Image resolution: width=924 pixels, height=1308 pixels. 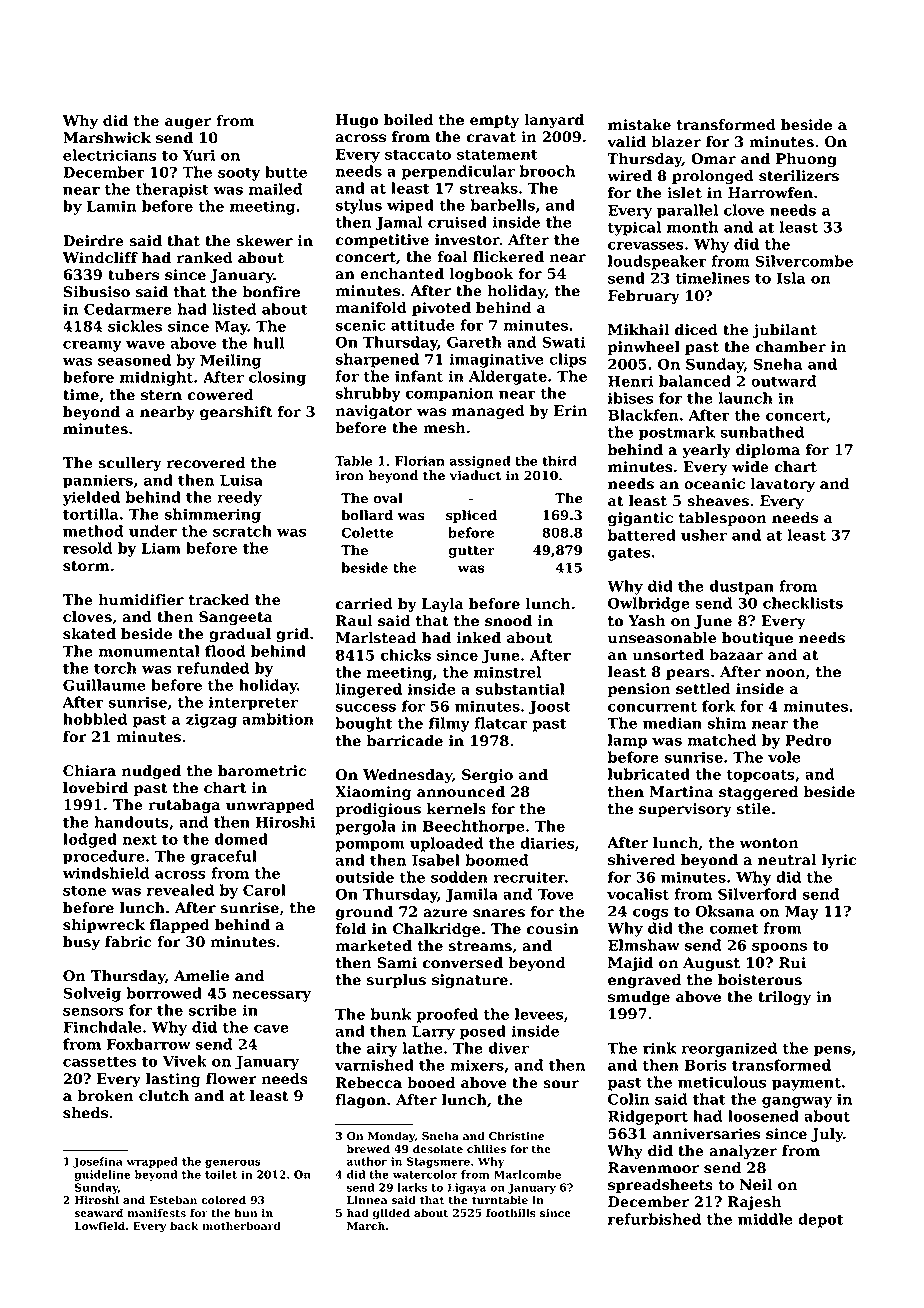 I want to click on Sibusiso, so click(x=96, y=292).
